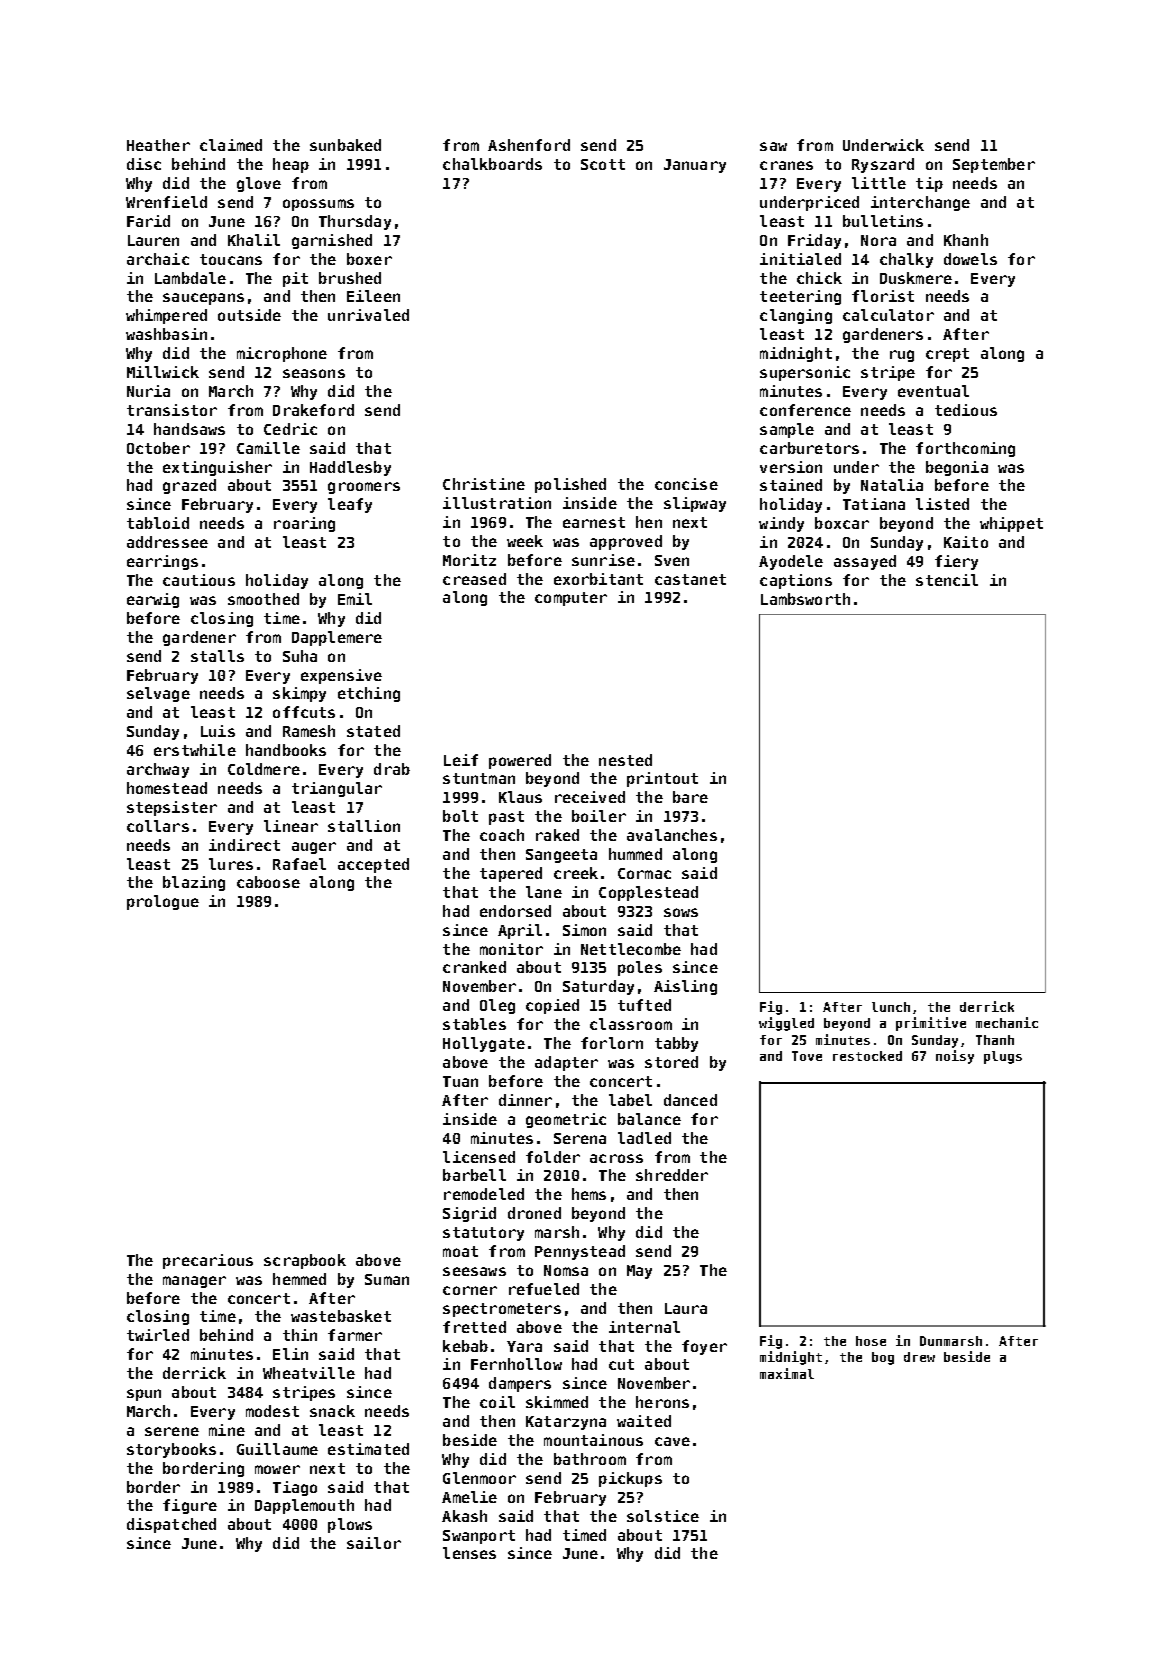 The image size is (1171, 1656). Describe the element at coordinates (552, 1006) in the screenshot. I see `copied` at that location.
